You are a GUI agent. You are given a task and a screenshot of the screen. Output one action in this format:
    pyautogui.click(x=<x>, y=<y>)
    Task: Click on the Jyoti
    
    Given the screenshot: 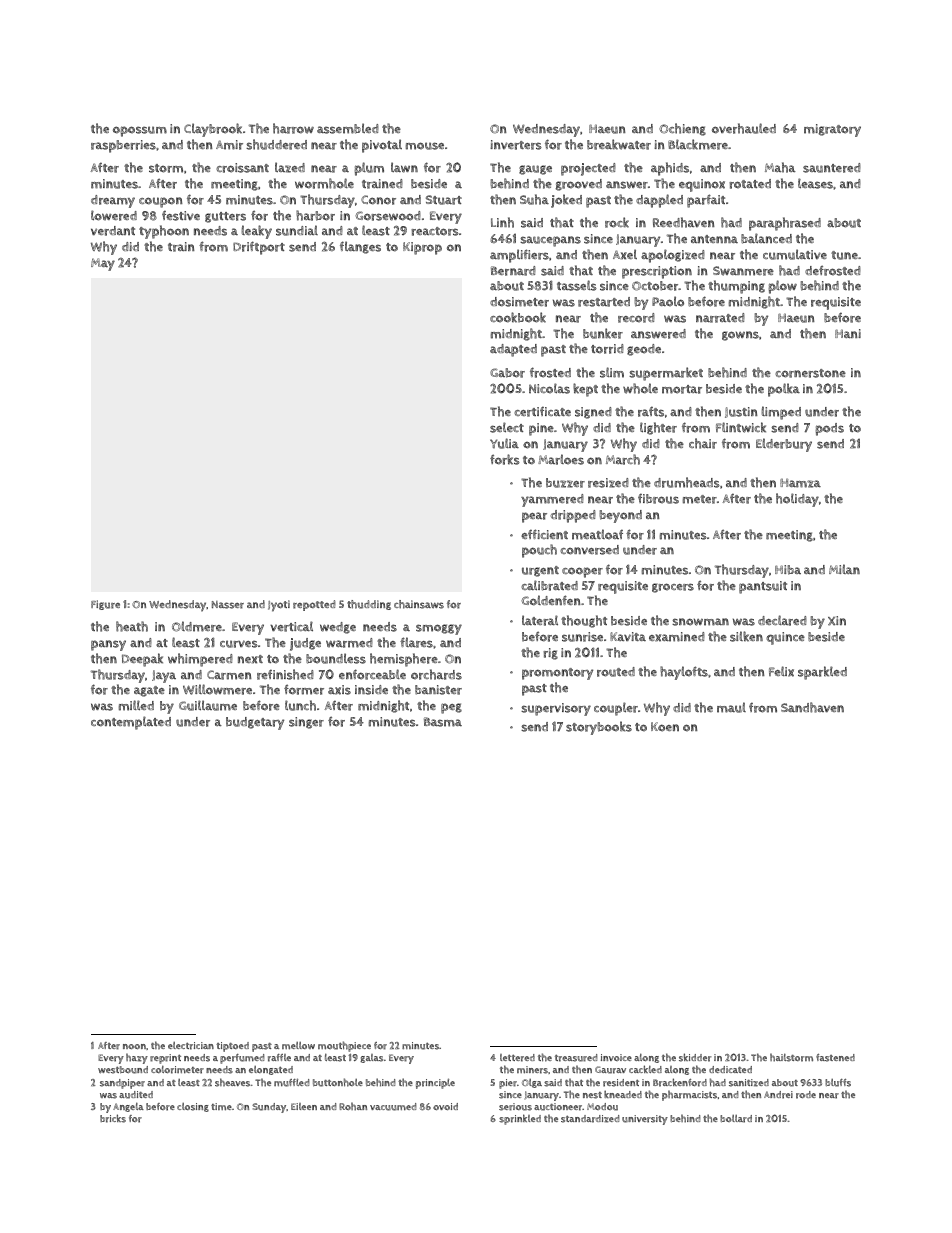 What is the action you would take?
    pyautogui.click(x=279, y=606)
